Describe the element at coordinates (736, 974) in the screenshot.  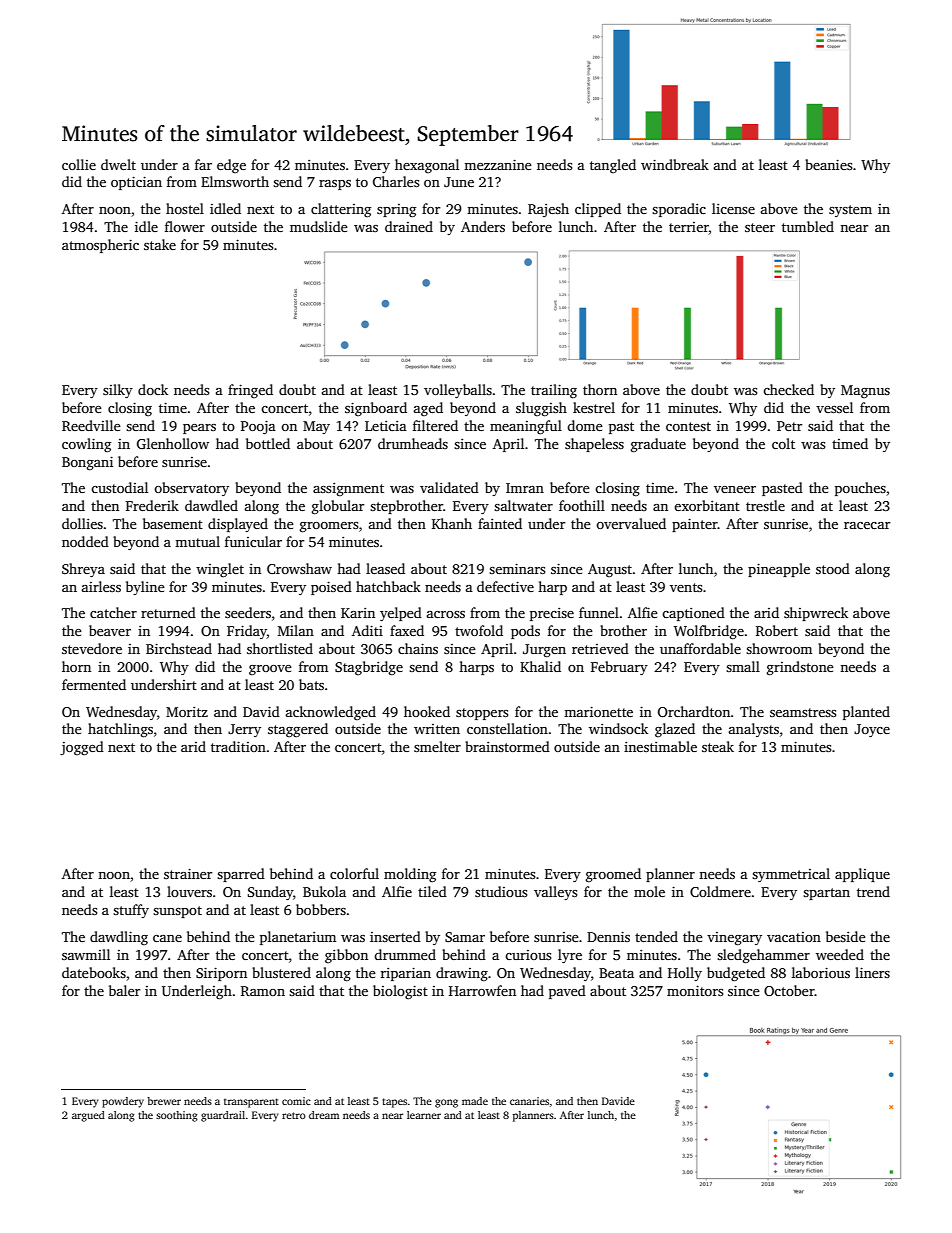
I see `budgeted` at that location.
